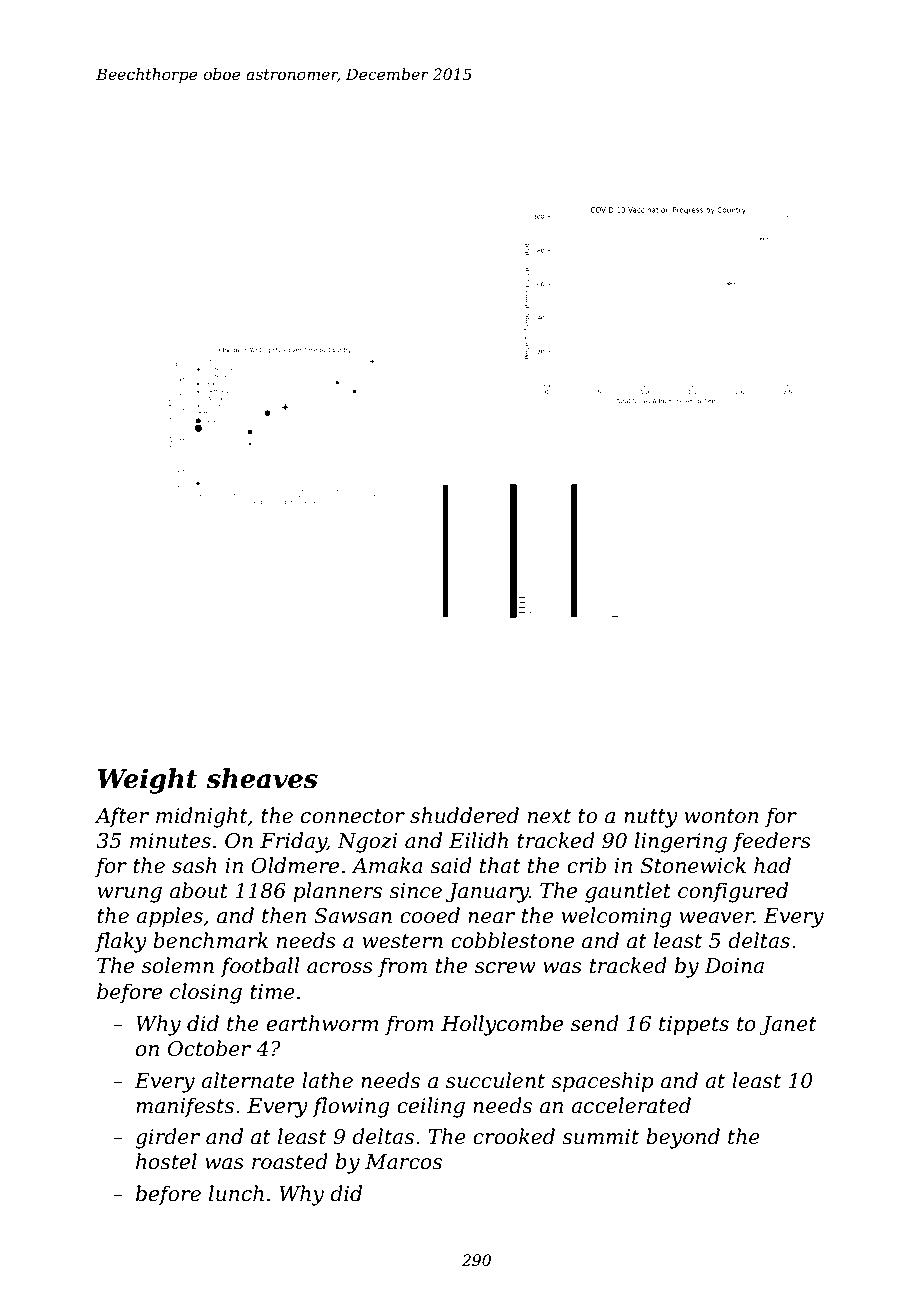 The width and height of the screenshot is (924, 1314). Describe the element at coordinates (167, 1138) in the screenshot. I see `girder` at that location.
